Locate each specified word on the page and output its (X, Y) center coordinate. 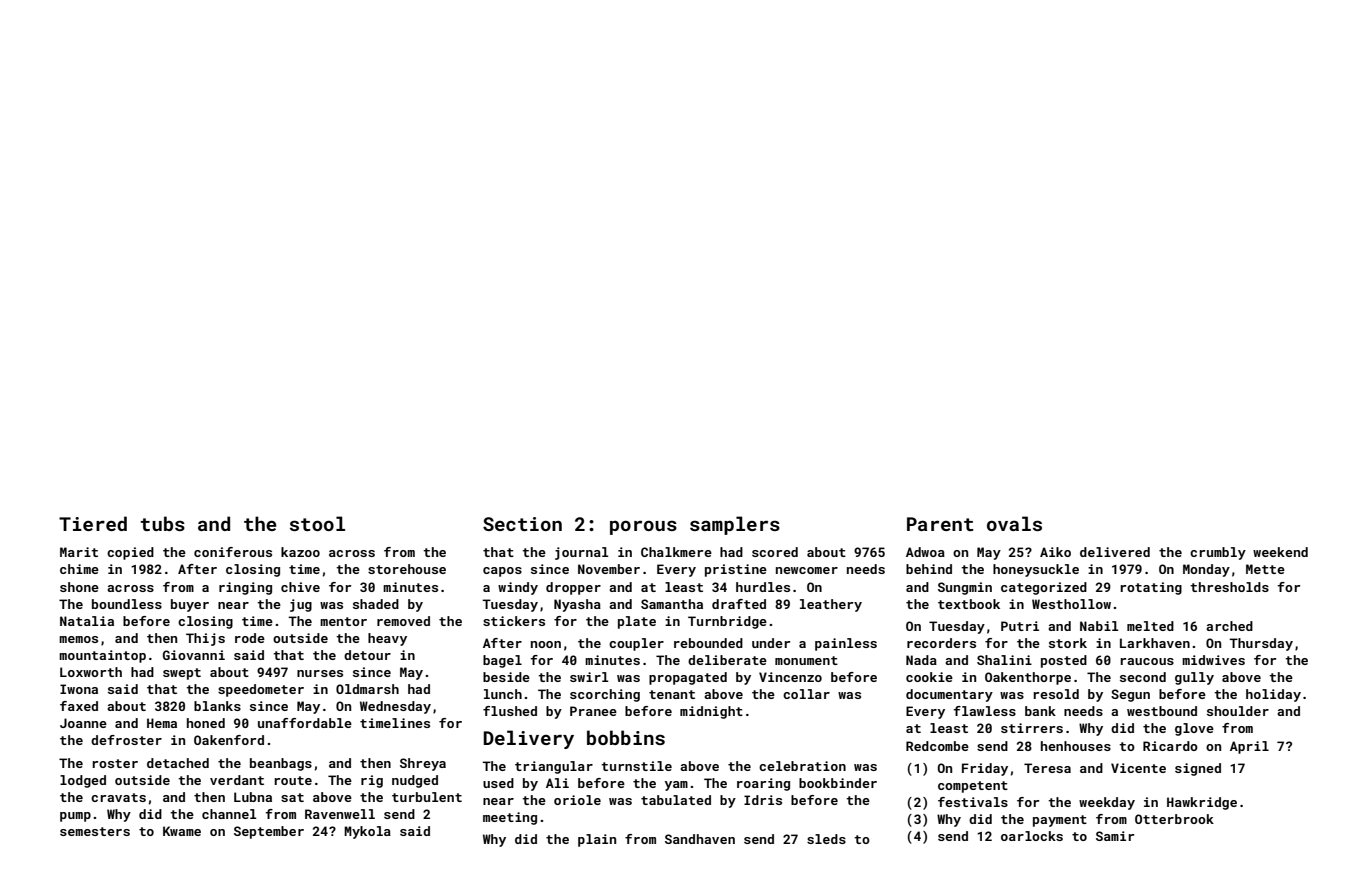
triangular (554, 767)
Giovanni (194, 655)
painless (846, 644)
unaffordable (305, 723)
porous (643, 527)
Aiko (1055, 552)
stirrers (1032, 728)
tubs (162, 523)
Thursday (1261, 644)
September (269, 832)
